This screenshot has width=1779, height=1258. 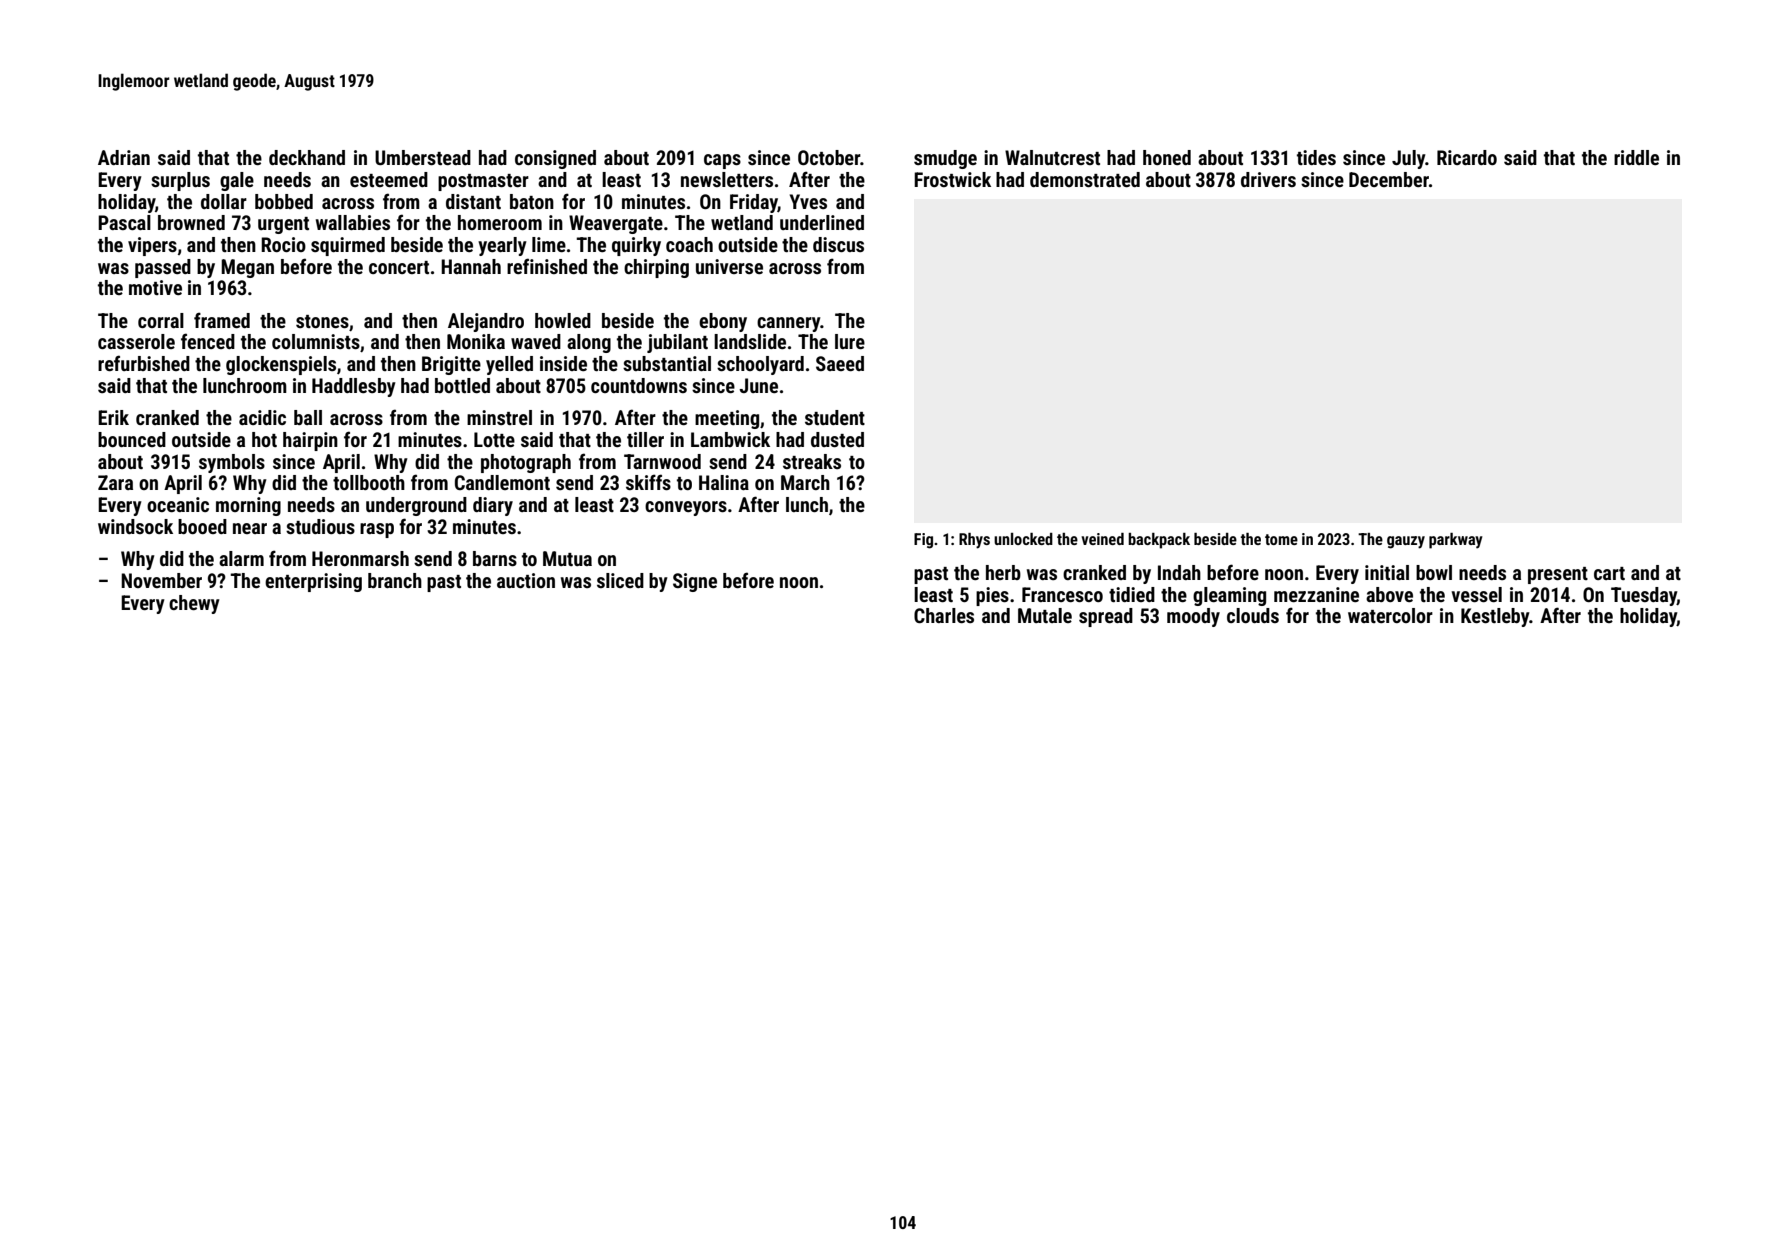 What do you see at coordinates (1052, 157) in the screenshot?
I see `Walnutcrest` at bounding box center [1052, 157].
